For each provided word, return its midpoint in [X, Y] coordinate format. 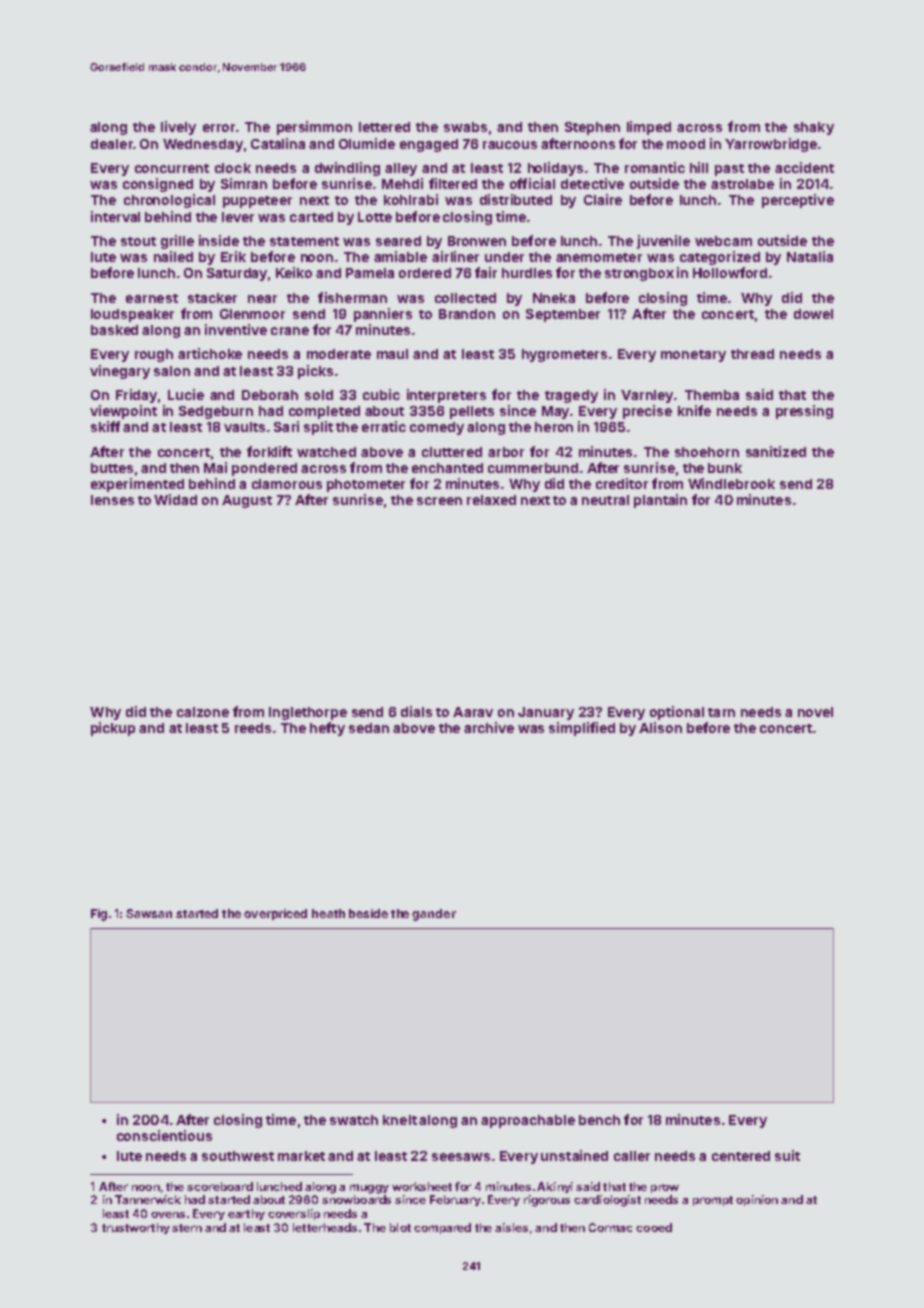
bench [599, 1120]
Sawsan [149, 913]
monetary [693, 356]
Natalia [810, 256]
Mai [215, 467]
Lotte [375, 217]
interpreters [446, 396]
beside [368, 913]
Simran [244, 183]
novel [815, 712]
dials [416, 711]
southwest [238, 1156]
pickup [113, 729]
